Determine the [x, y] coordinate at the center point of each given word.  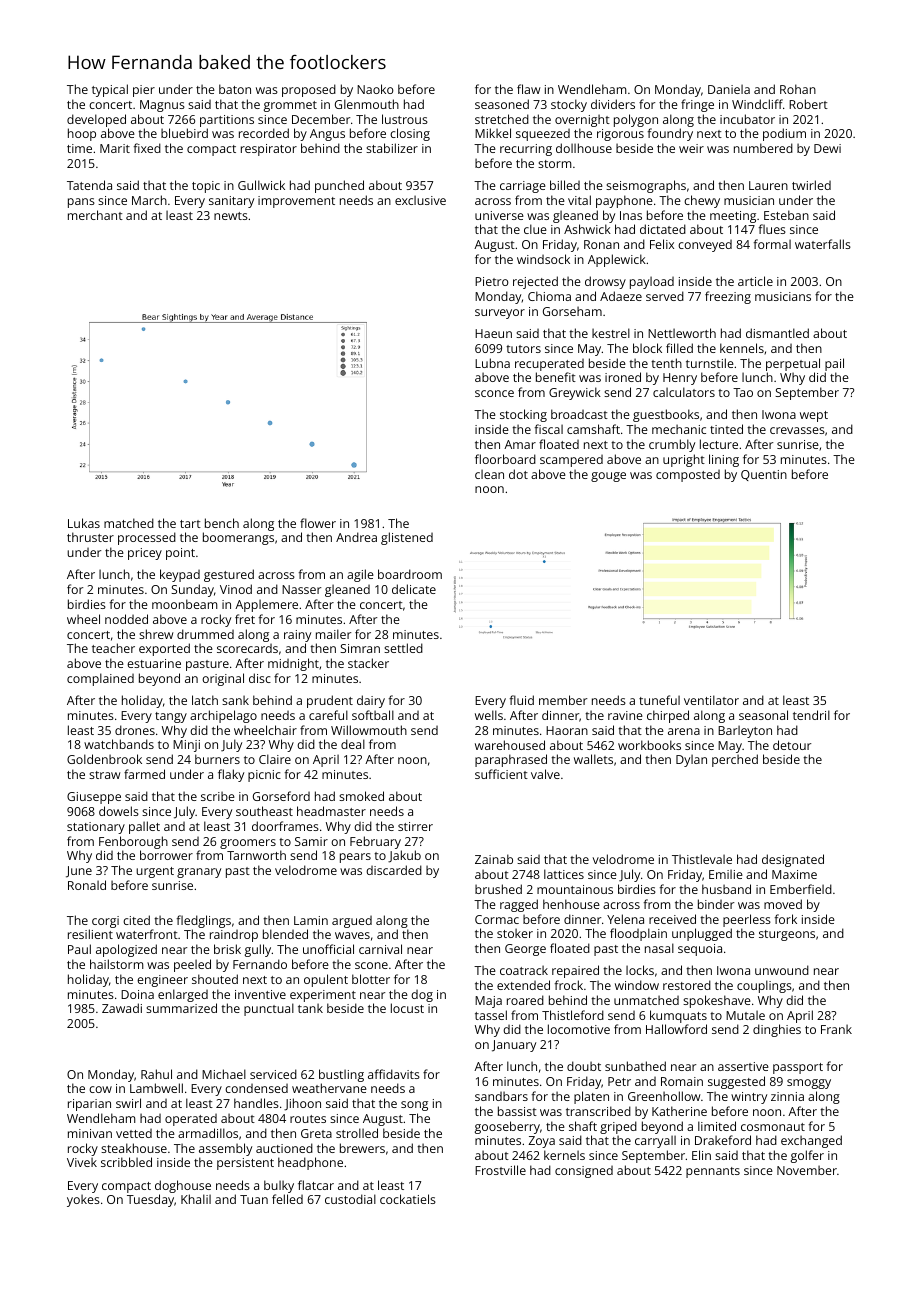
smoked [361, 796]
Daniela [729, 89]
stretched [502, 119]
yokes [83, 1200]
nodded [126, 619]
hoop [82, 134]
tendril [811, 715]
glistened [407, 538]
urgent [155, 872]
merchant [95, 215]
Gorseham [572, 311]
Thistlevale [702, 859]
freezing [728, 297]
